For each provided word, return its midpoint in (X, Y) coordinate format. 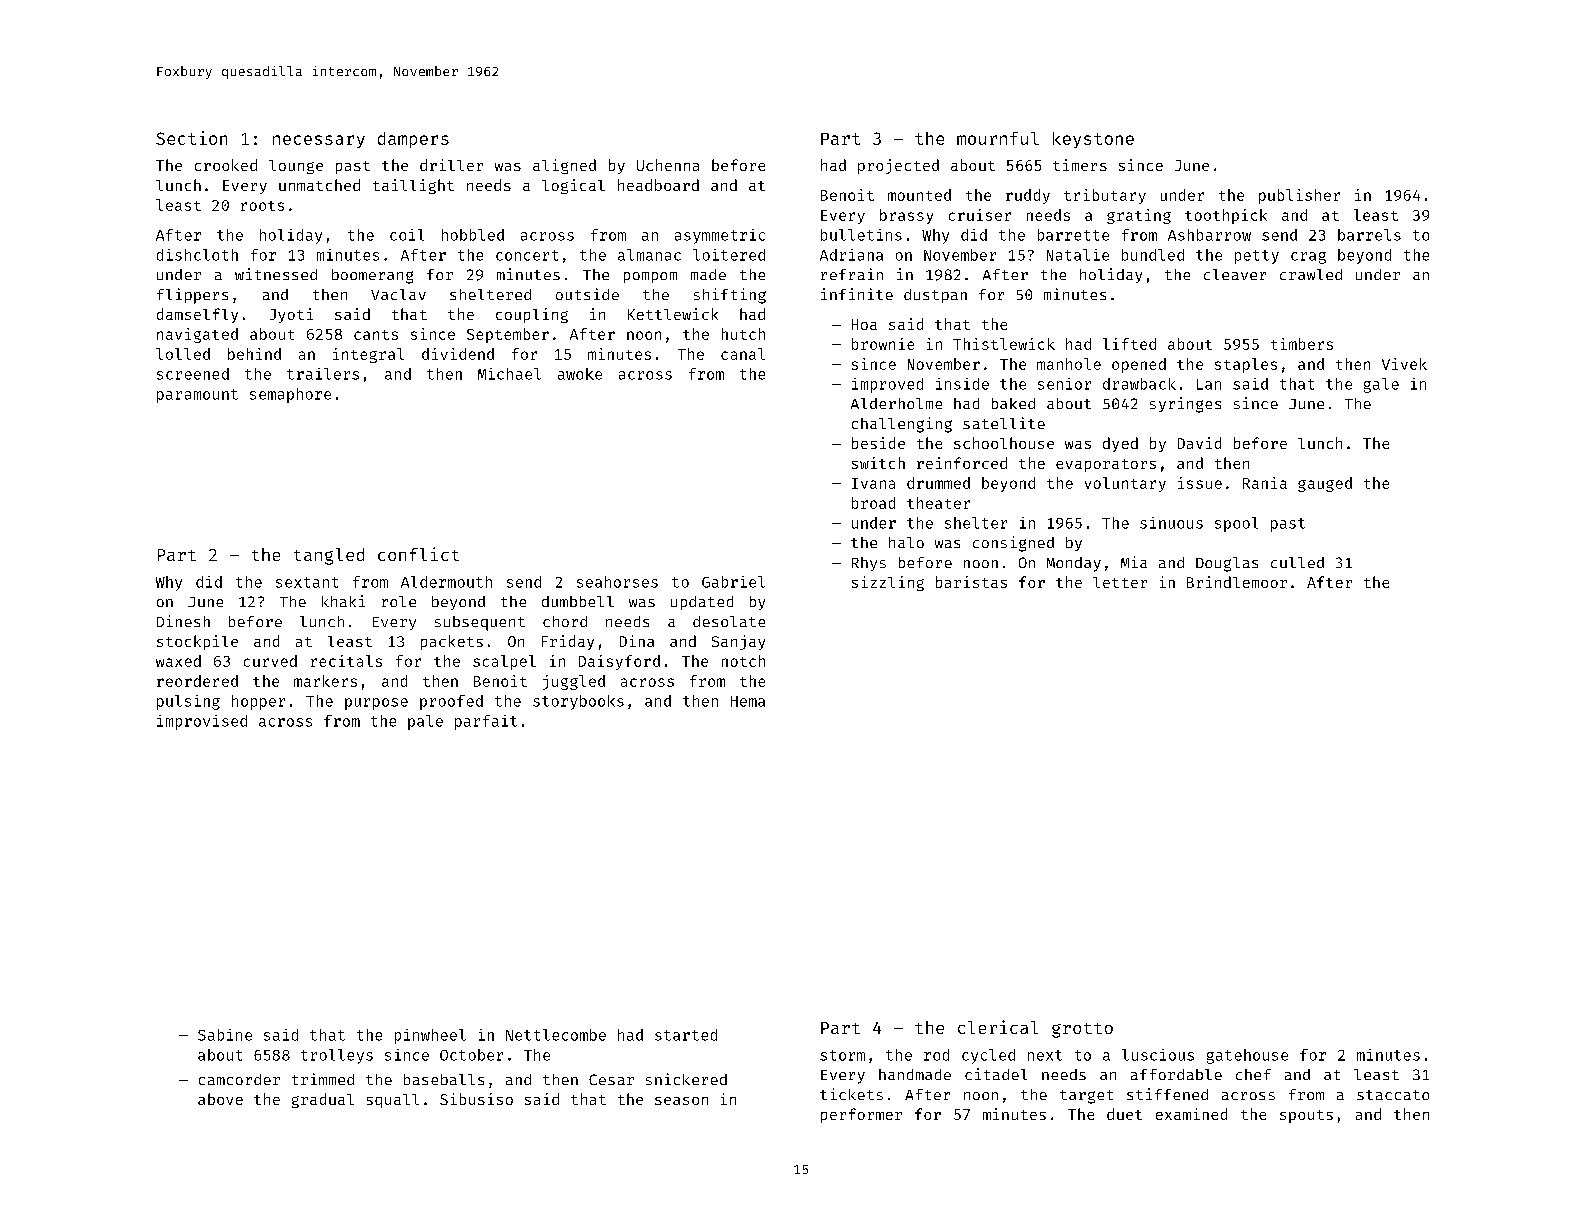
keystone (1093, 140)
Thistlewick (1004, 344)
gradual (323, 1100)
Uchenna (668, 165)
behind (254, 354)
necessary (319, 141)
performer (861, 1115)
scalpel (504, 662)
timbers (1302, 344)
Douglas (1227, 564)
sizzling (888, 583)
